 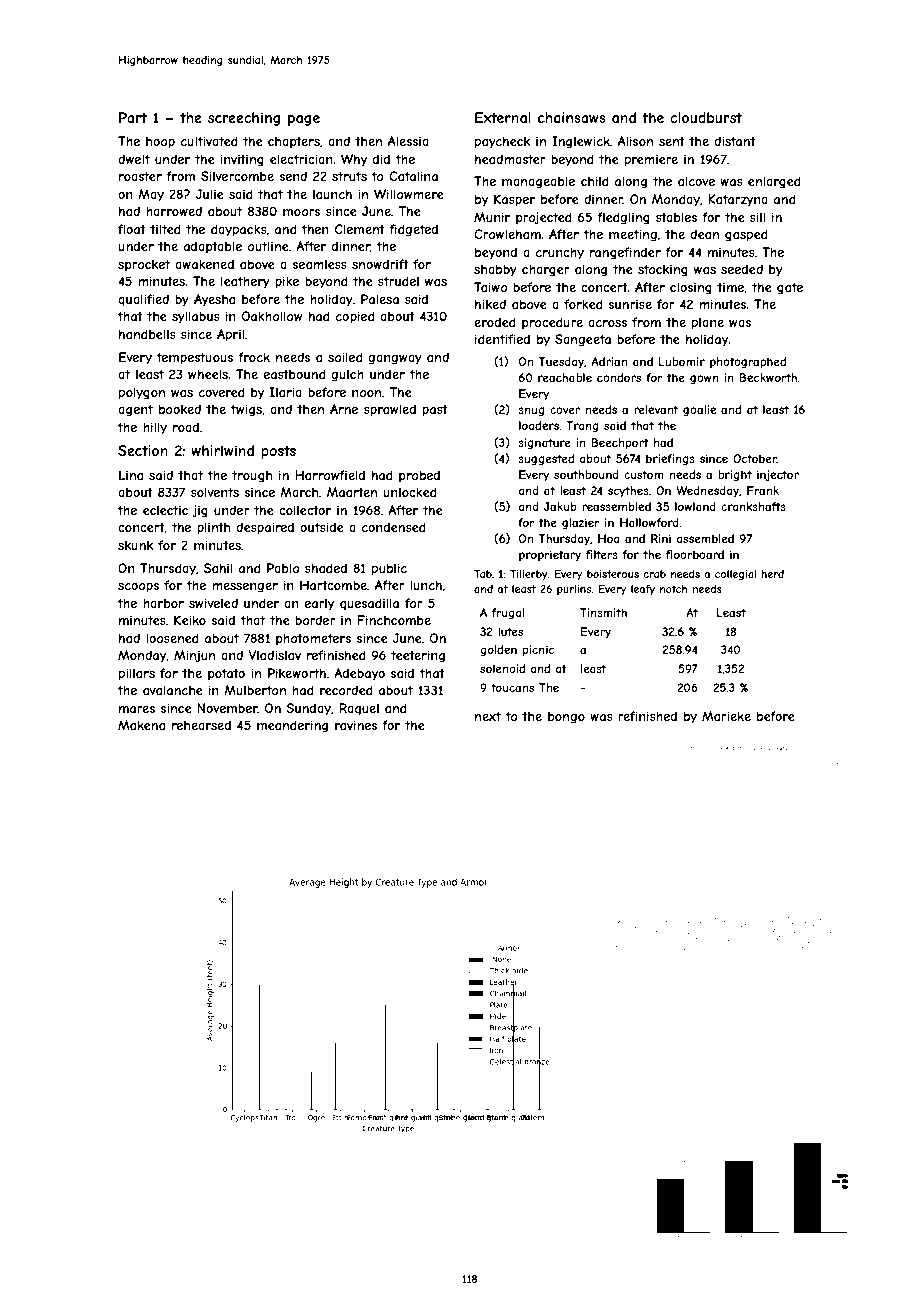 What do you see at coordinates (503, 117) in the image?
I see `External` at bounding box center [503, 117].
